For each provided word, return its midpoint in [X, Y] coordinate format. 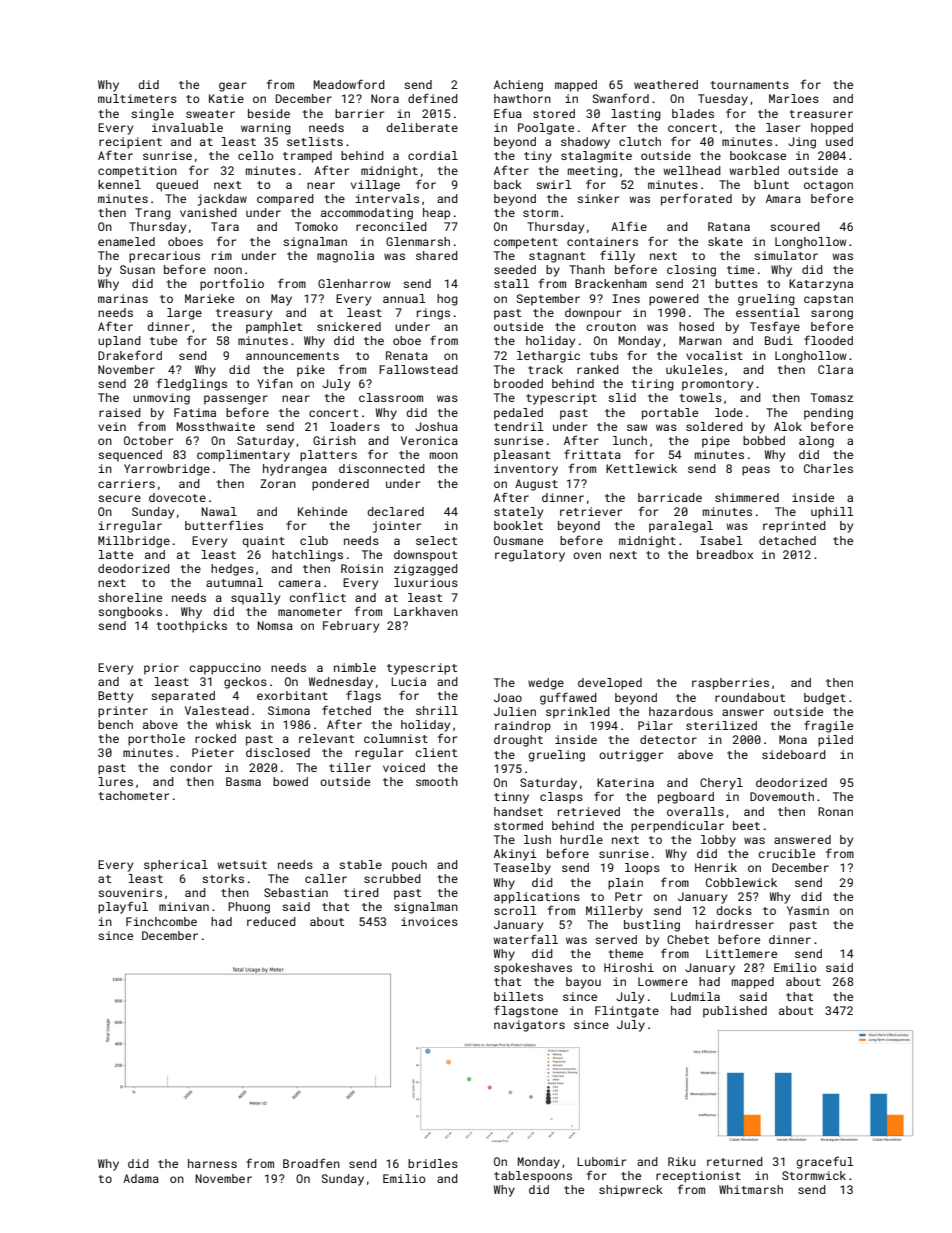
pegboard [686, 798]
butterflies [224, 525]
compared [285, 200]
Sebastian [296, 892]
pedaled [518, 414]
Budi [779, 340]
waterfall [525, 939]
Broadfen [311, 1163]
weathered [666, 84]
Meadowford [349, 84]
